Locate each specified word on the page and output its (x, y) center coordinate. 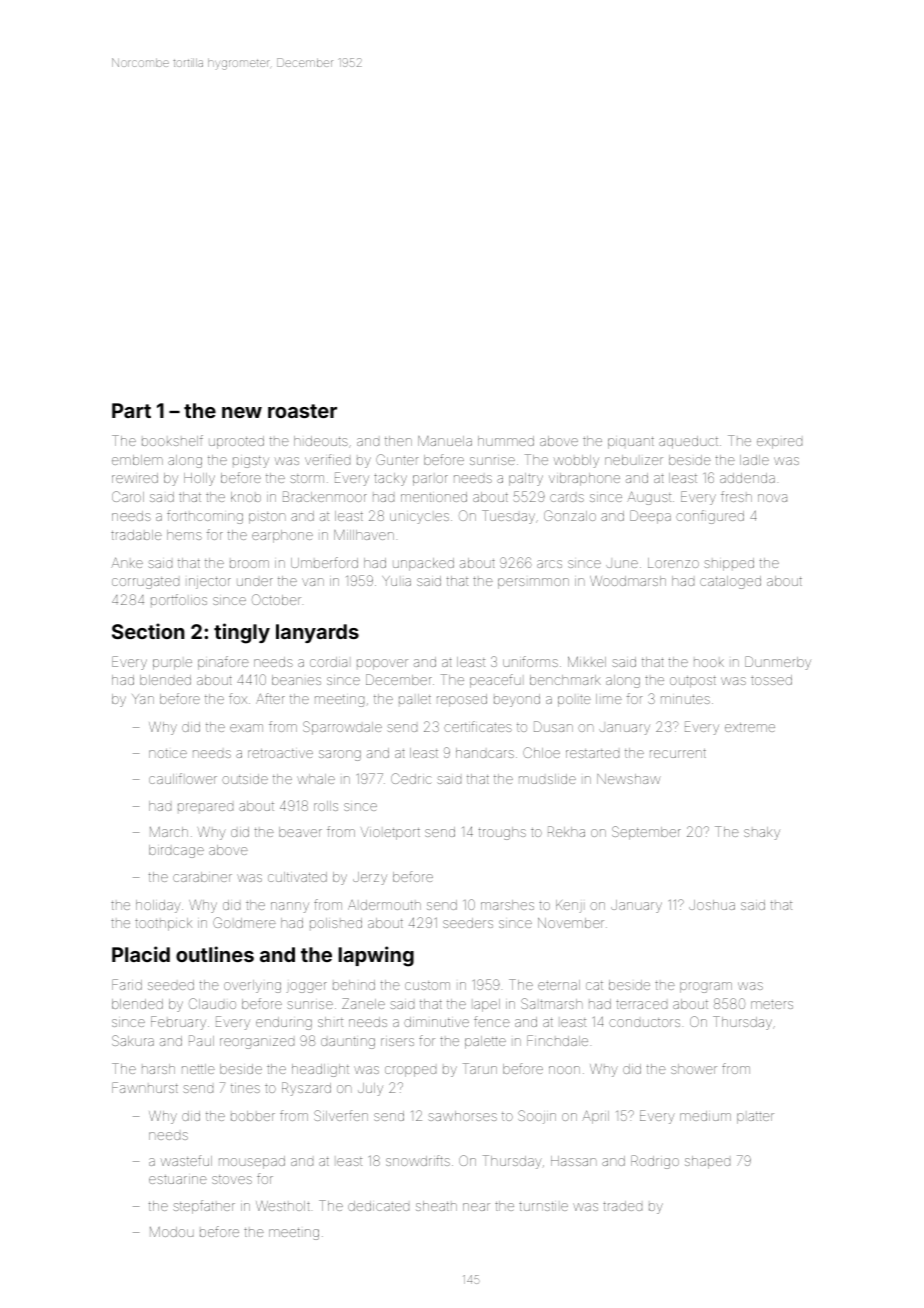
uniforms (530, 661)
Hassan (574, 1161)
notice (168, 753)
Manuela (445, 441)
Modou (172, 1232)
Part (131, 410)
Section (148, 631)
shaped (707, 1162)
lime (609, 699)
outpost (693, 682)
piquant (631, 443)
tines (245, 1088)
